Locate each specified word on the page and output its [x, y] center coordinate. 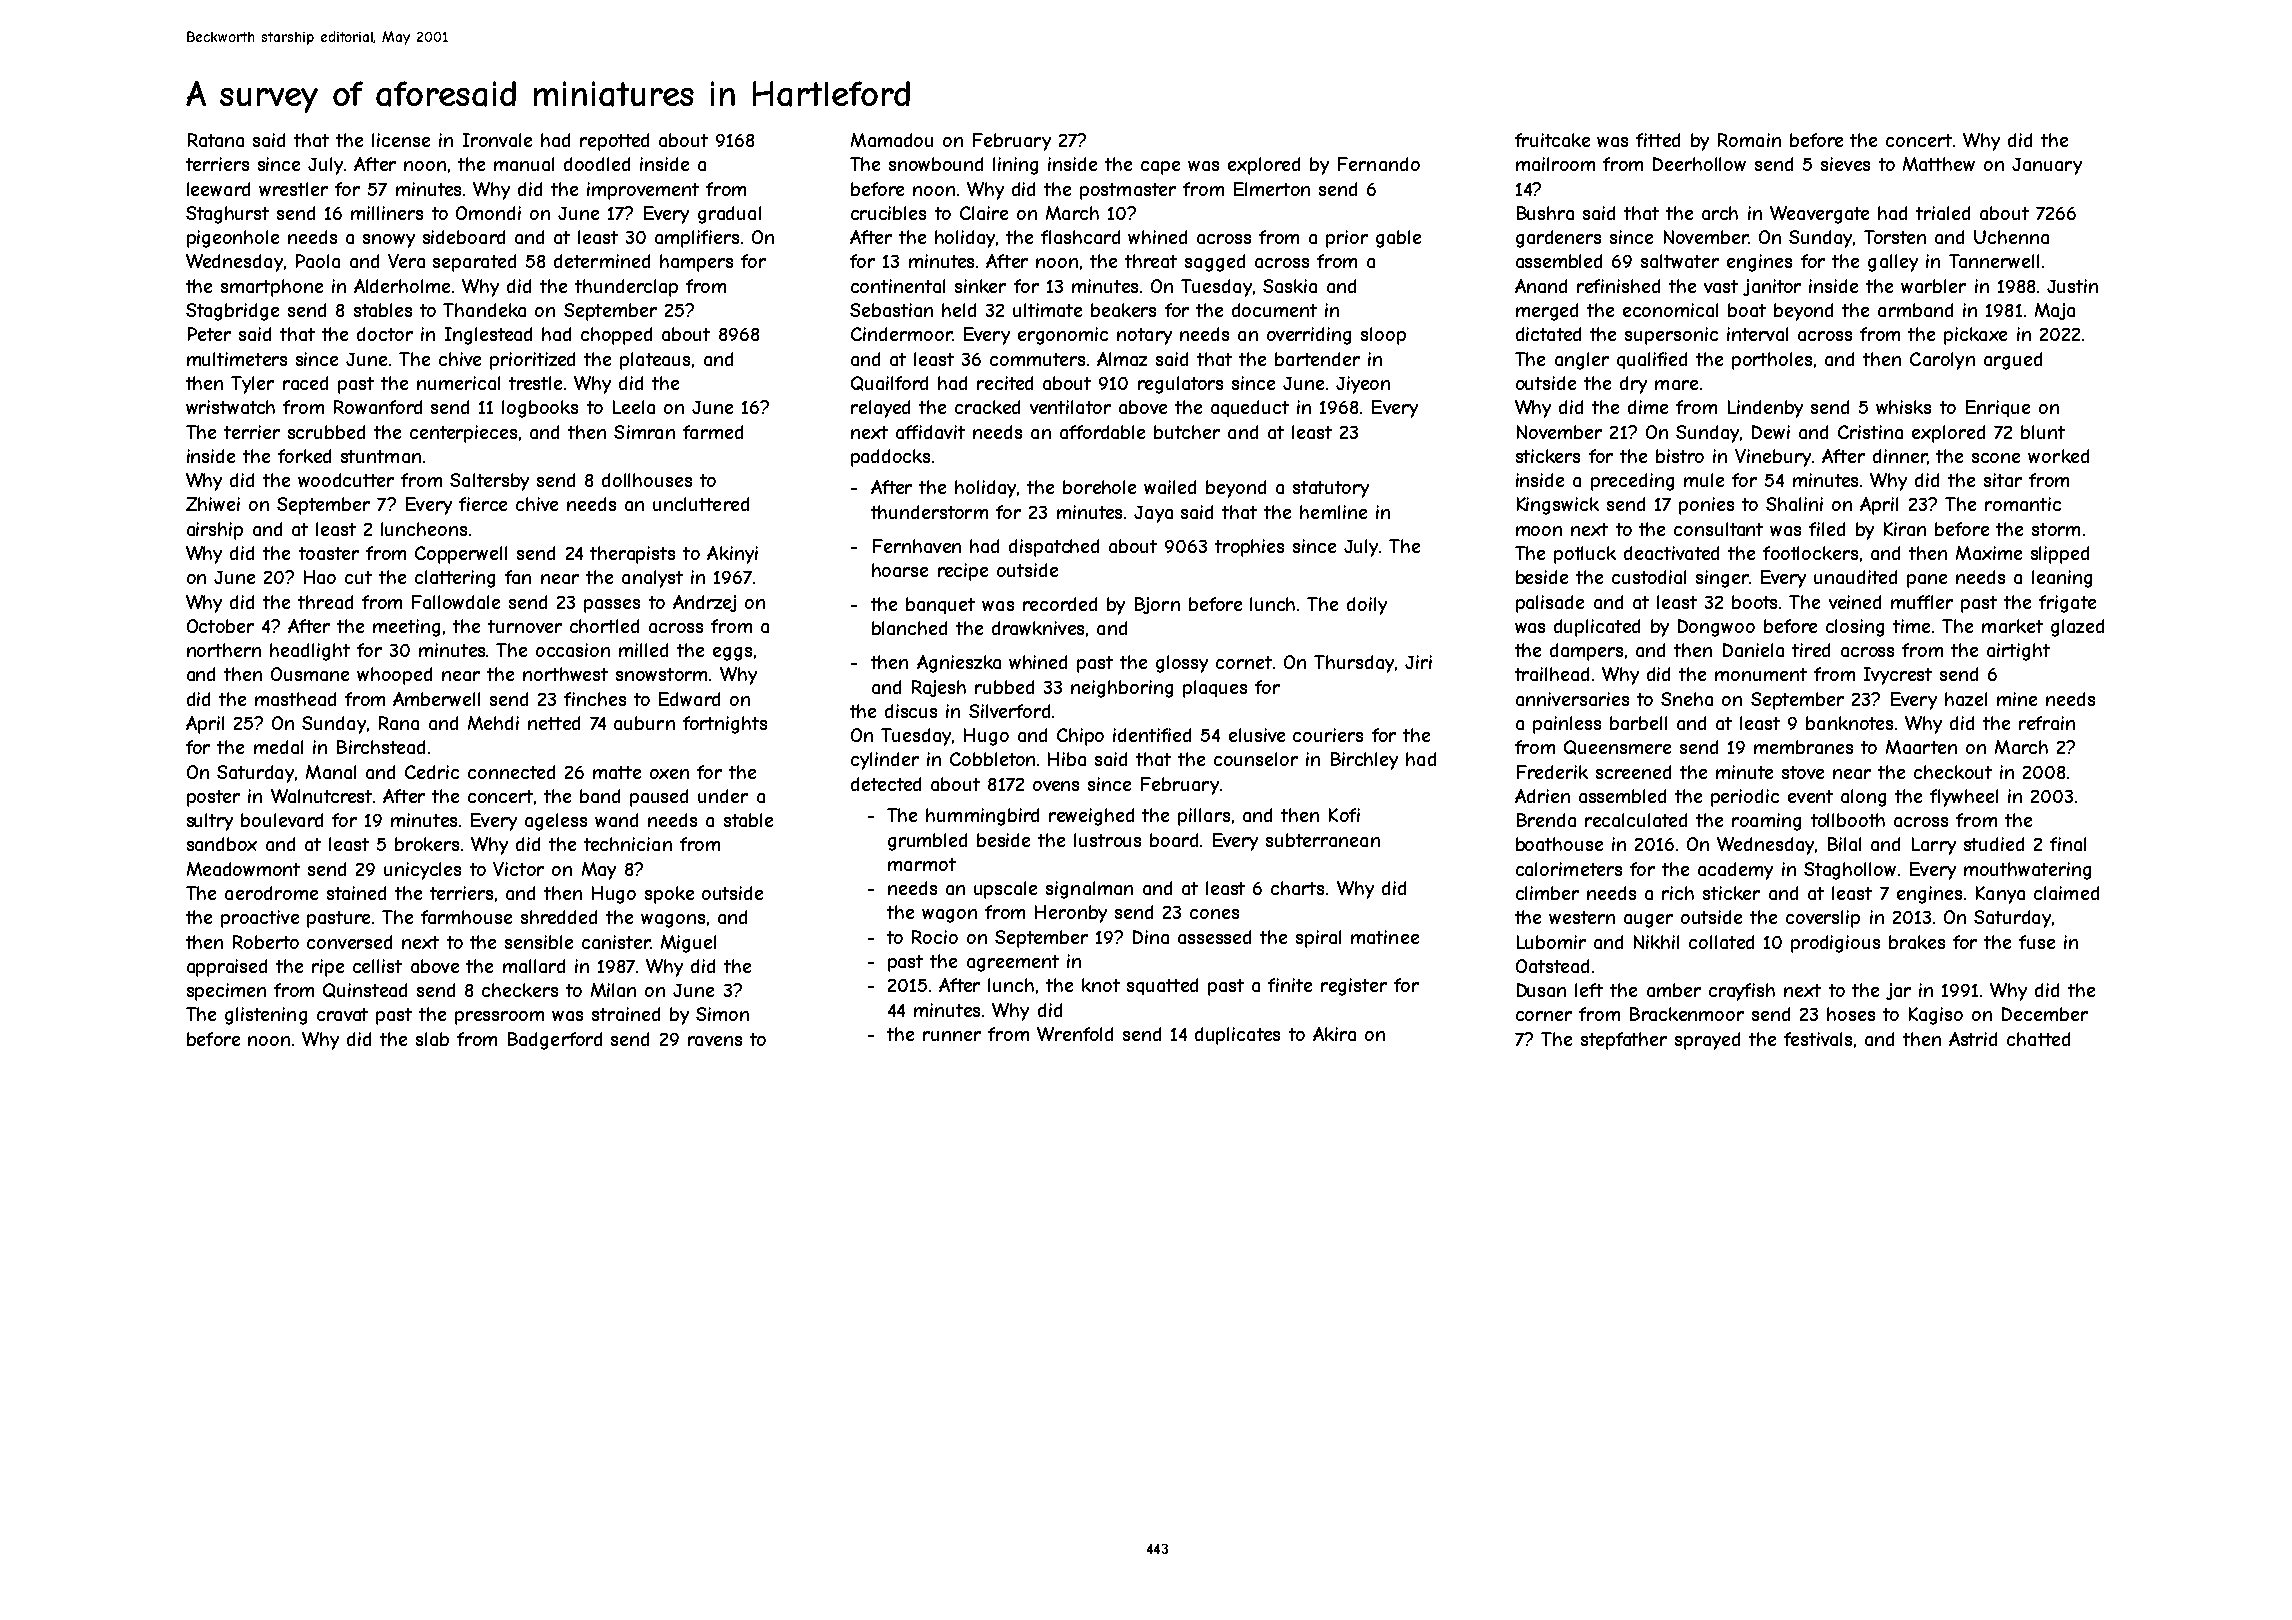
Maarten [1921, 747]
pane [1927, 581]
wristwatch [230, 407]
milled [643, 650]
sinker [980, 286]
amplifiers [697, 239]
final [2068, 844]
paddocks [890, 458]
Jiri [1418, 662]
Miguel [688, 944]
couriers [1328, 735]
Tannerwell [1994, 261]
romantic [2023, 504]
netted [554, 723]
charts [1297, 888]
